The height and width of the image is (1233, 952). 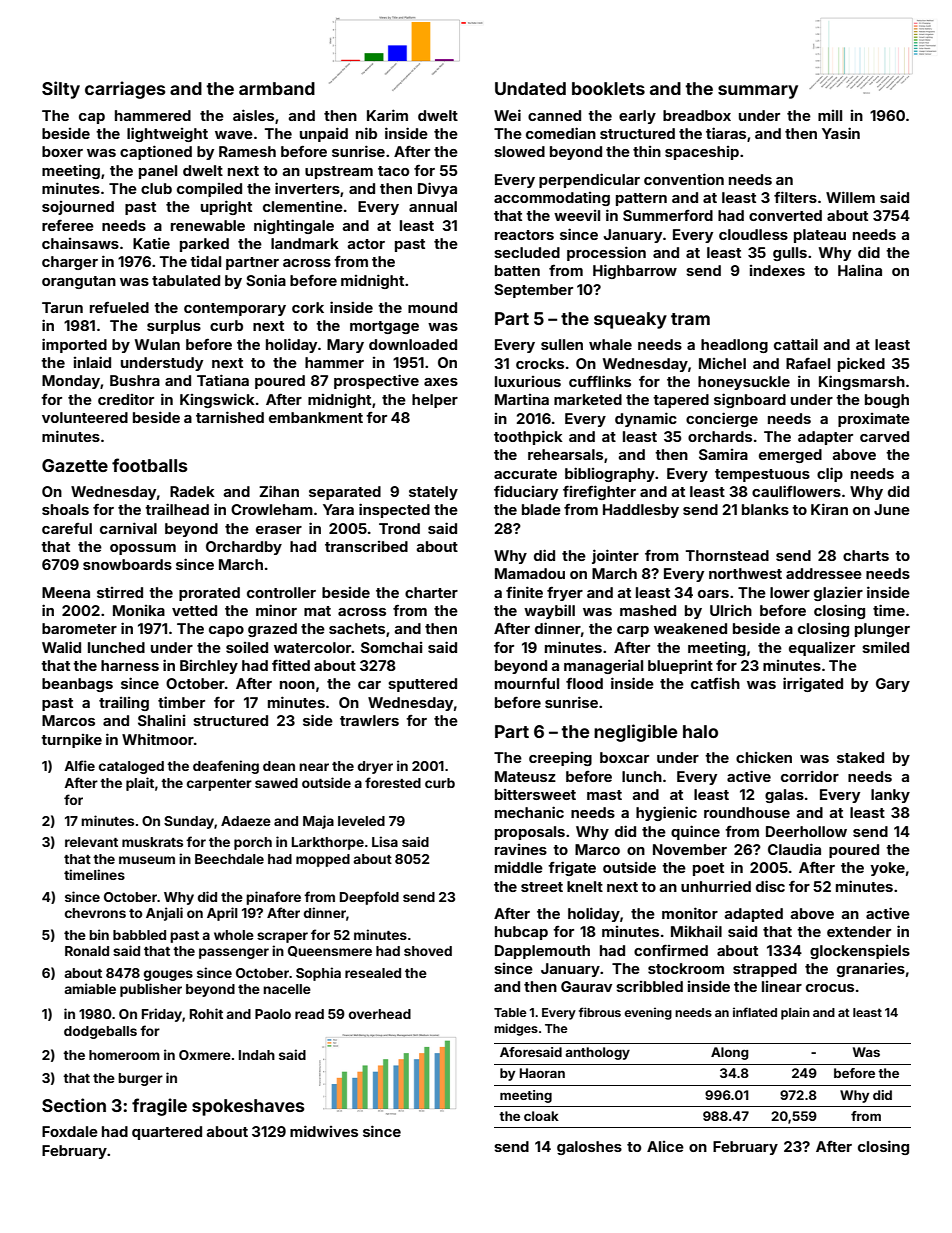 I want to click on fryer, so click(x=565, y=593).
